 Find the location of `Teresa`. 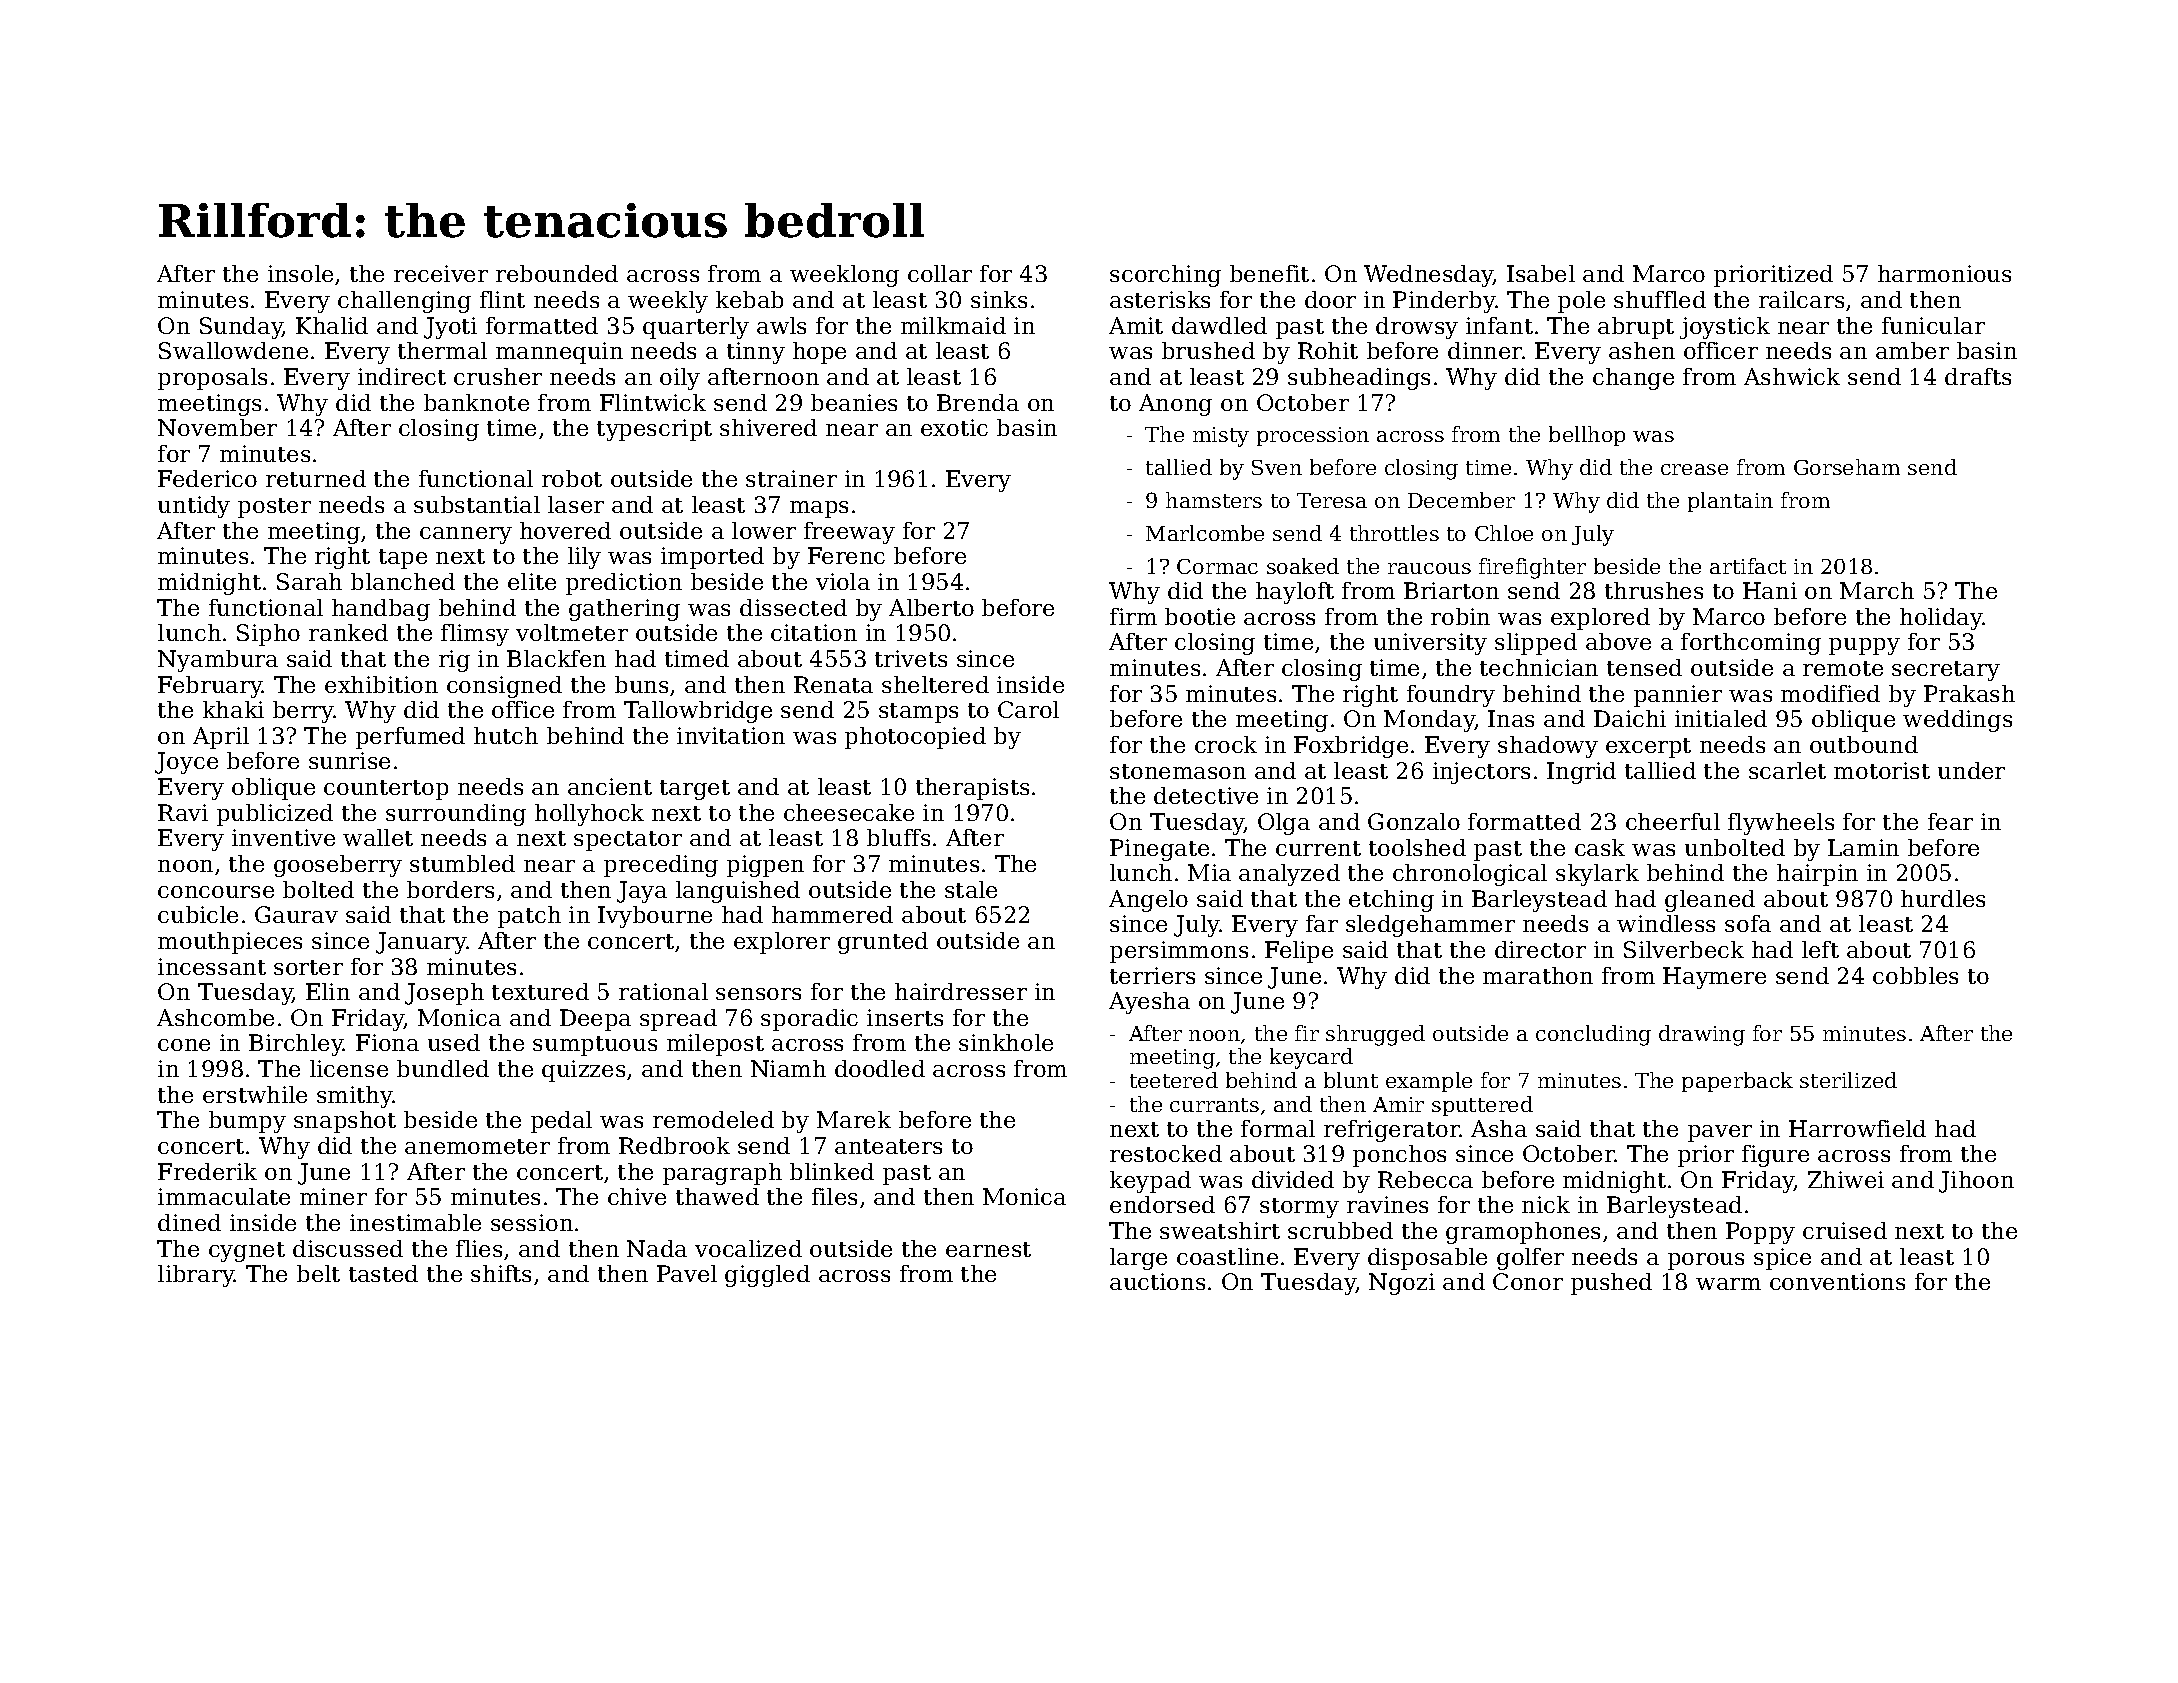

Teresa is located at coordinates (1332, 500).
